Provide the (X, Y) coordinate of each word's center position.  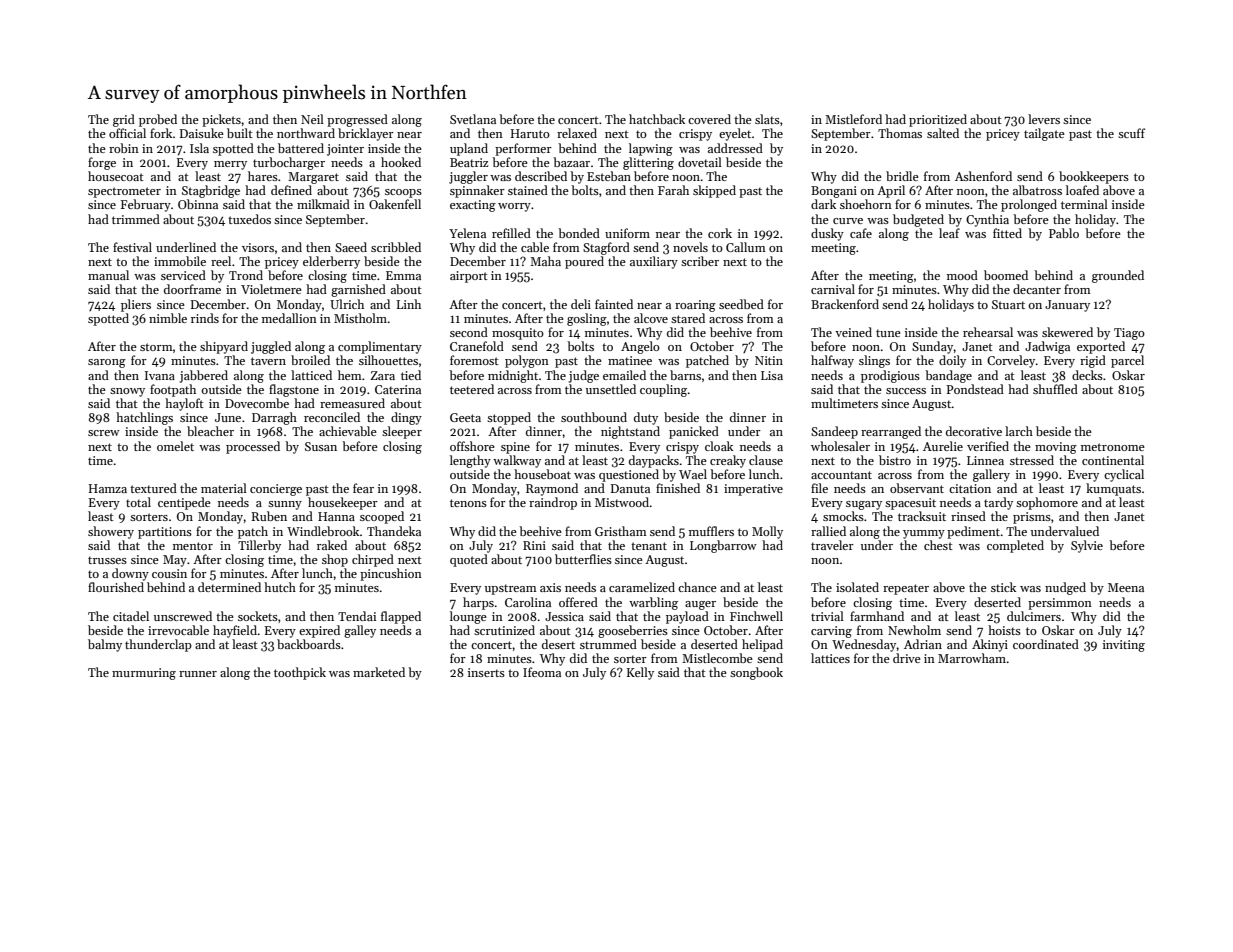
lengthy (470, 461)
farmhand (877, 616)
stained (528, 190)
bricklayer (366, 134)
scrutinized (504, 630)
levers (1044, 119)
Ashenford (983, 176)
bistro (895, 460)
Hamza (108, 488)
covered (709, 119)
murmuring (144, 674)
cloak (719, 446)
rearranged (891, 432)
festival (132, 247)
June (228, 417)
